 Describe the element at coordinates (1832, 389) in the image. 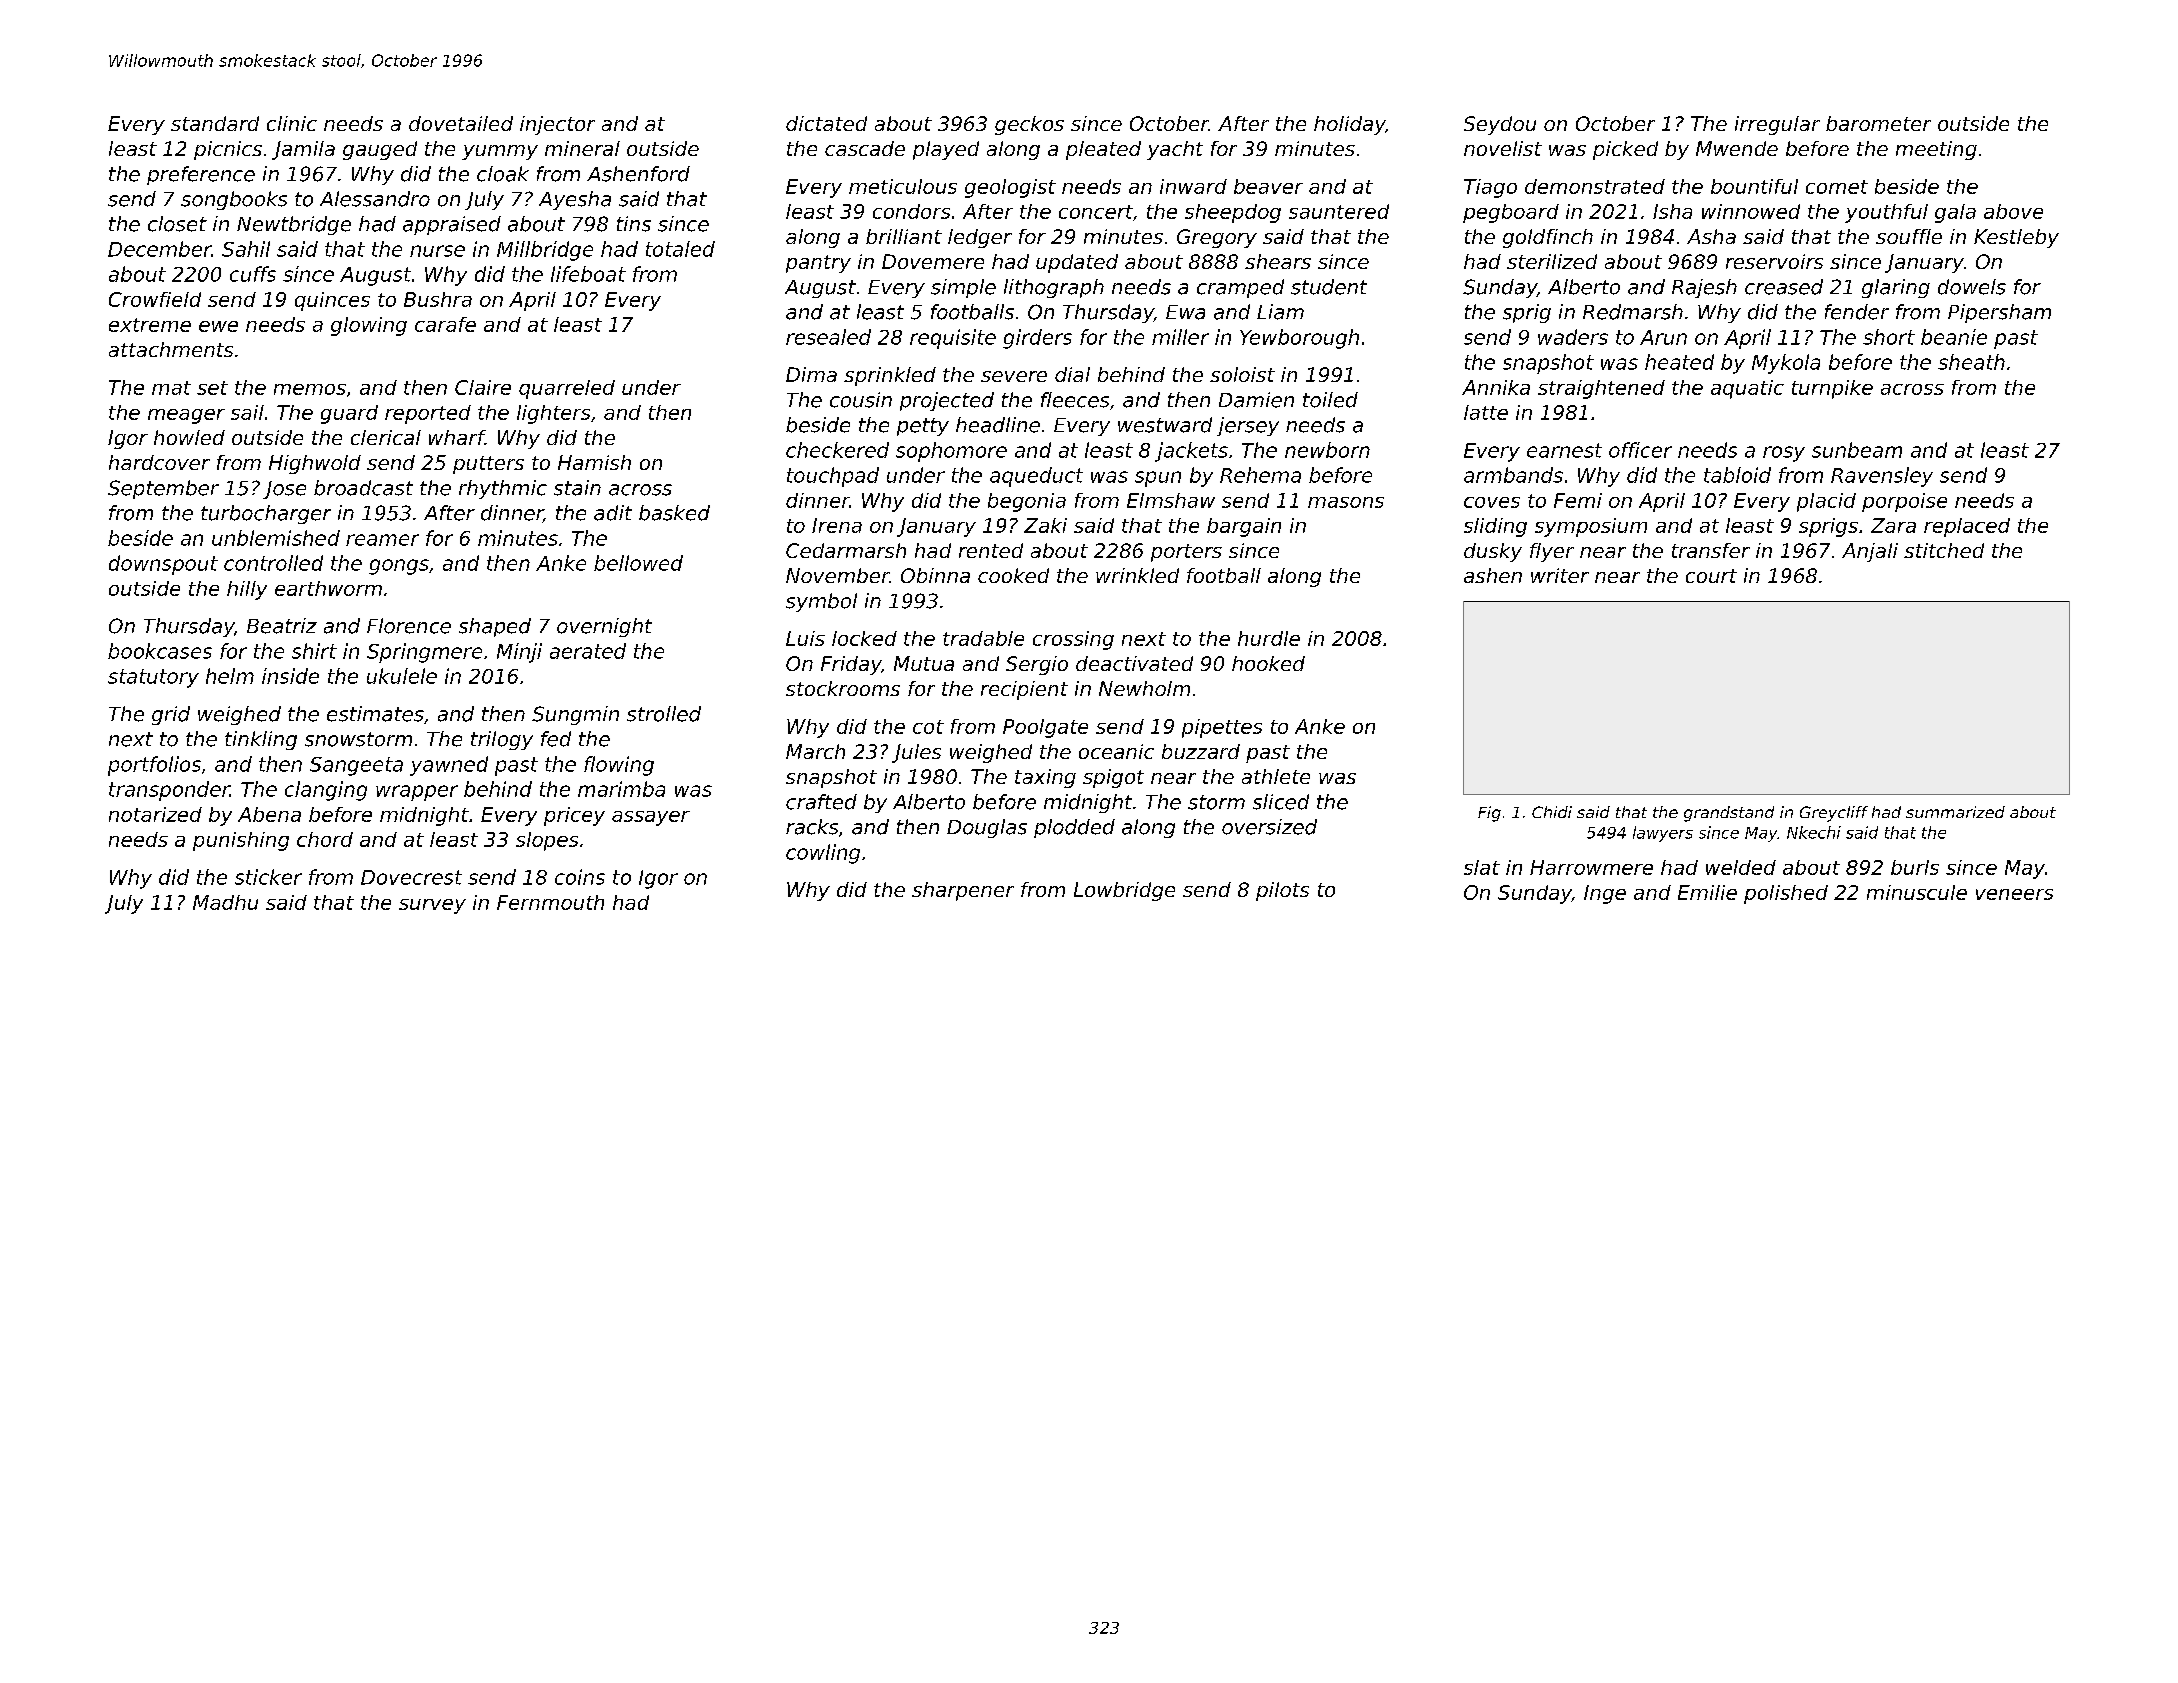

I see `turnpike` at that location.
